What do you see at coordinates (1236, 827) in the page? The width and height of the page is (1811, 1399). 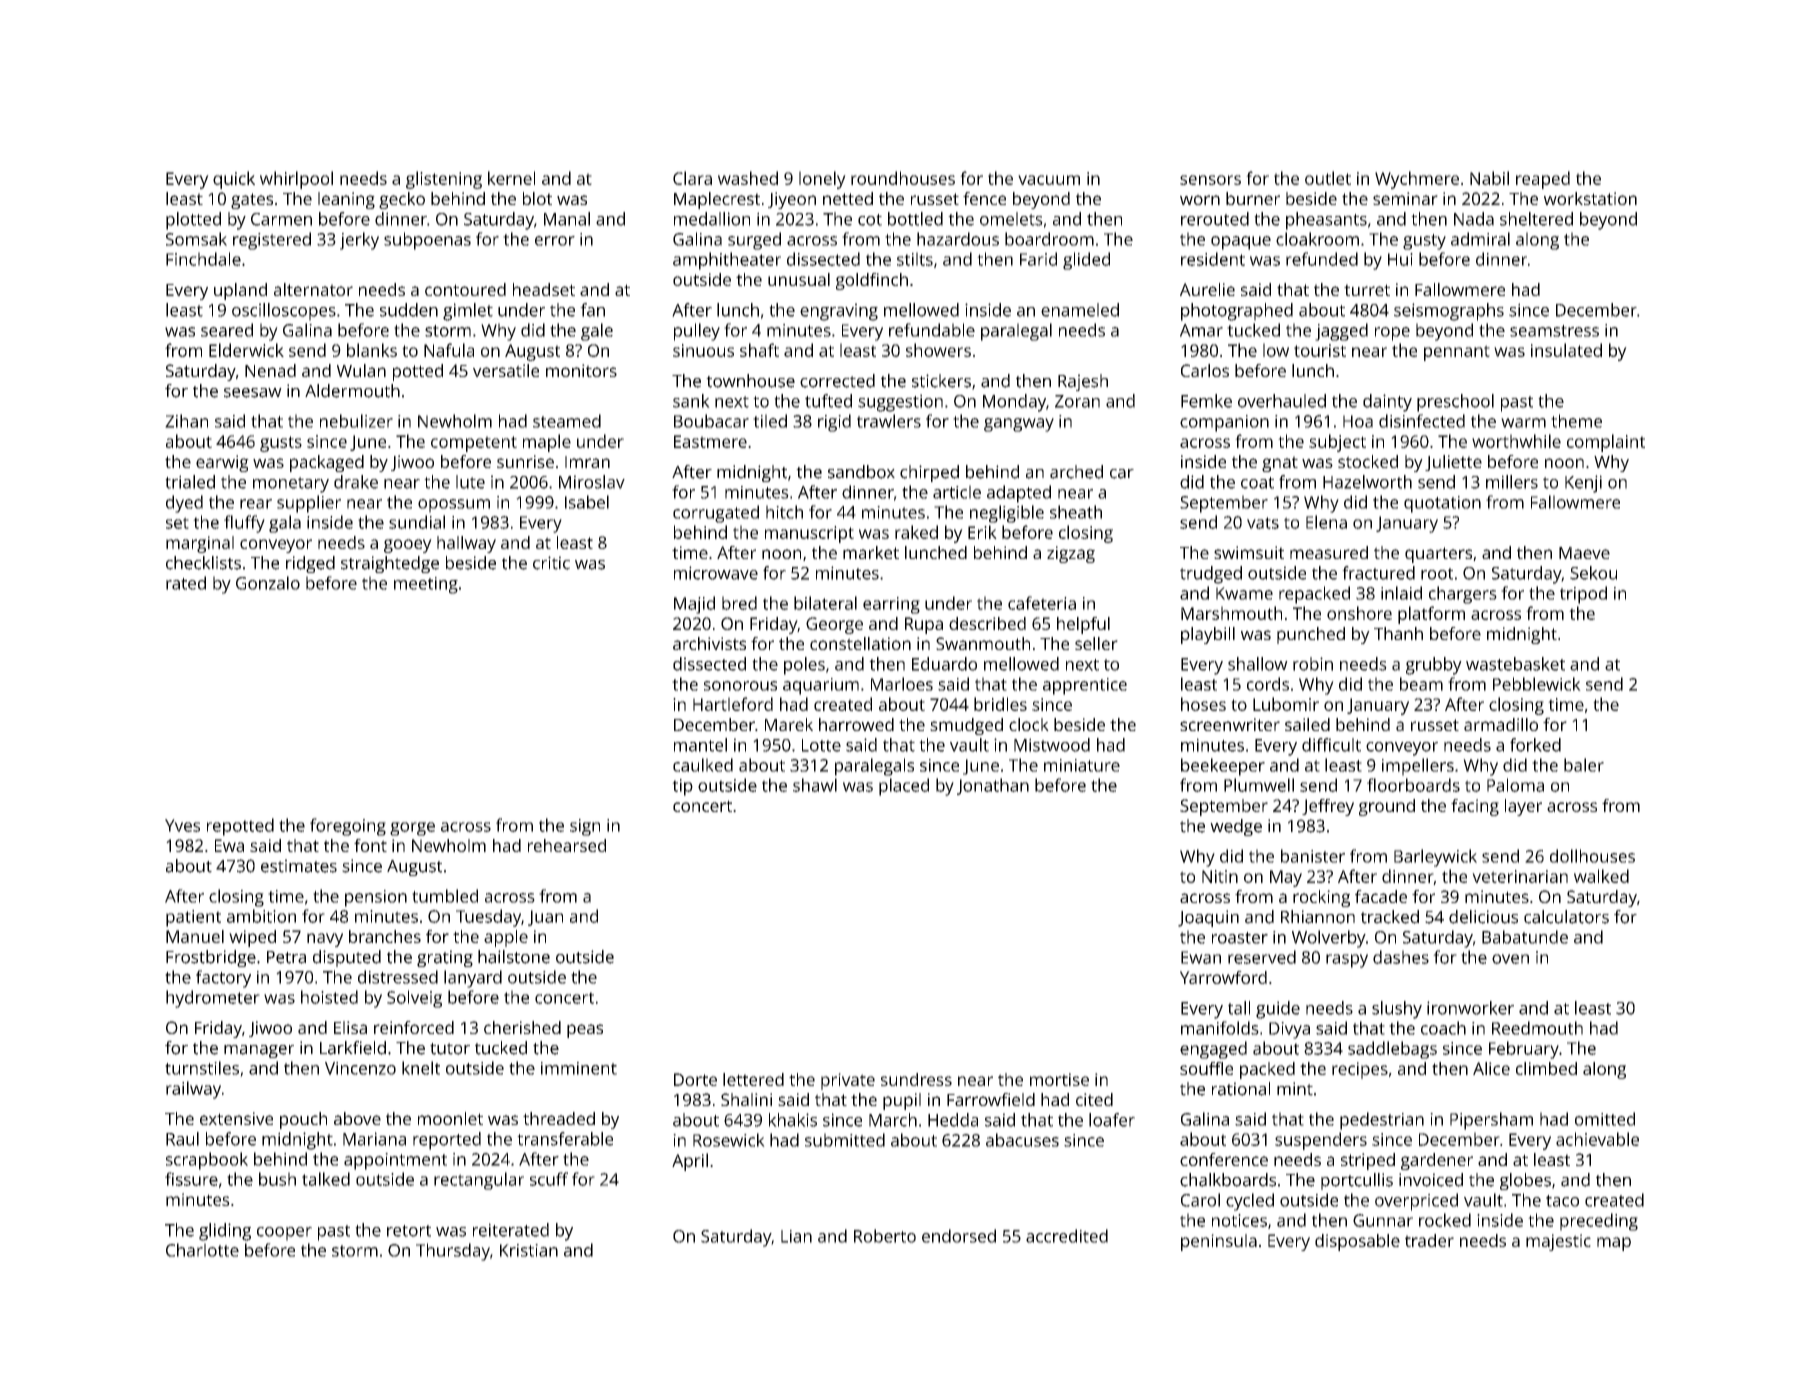 I see `wedge` at bounding box center [1236, 827].
